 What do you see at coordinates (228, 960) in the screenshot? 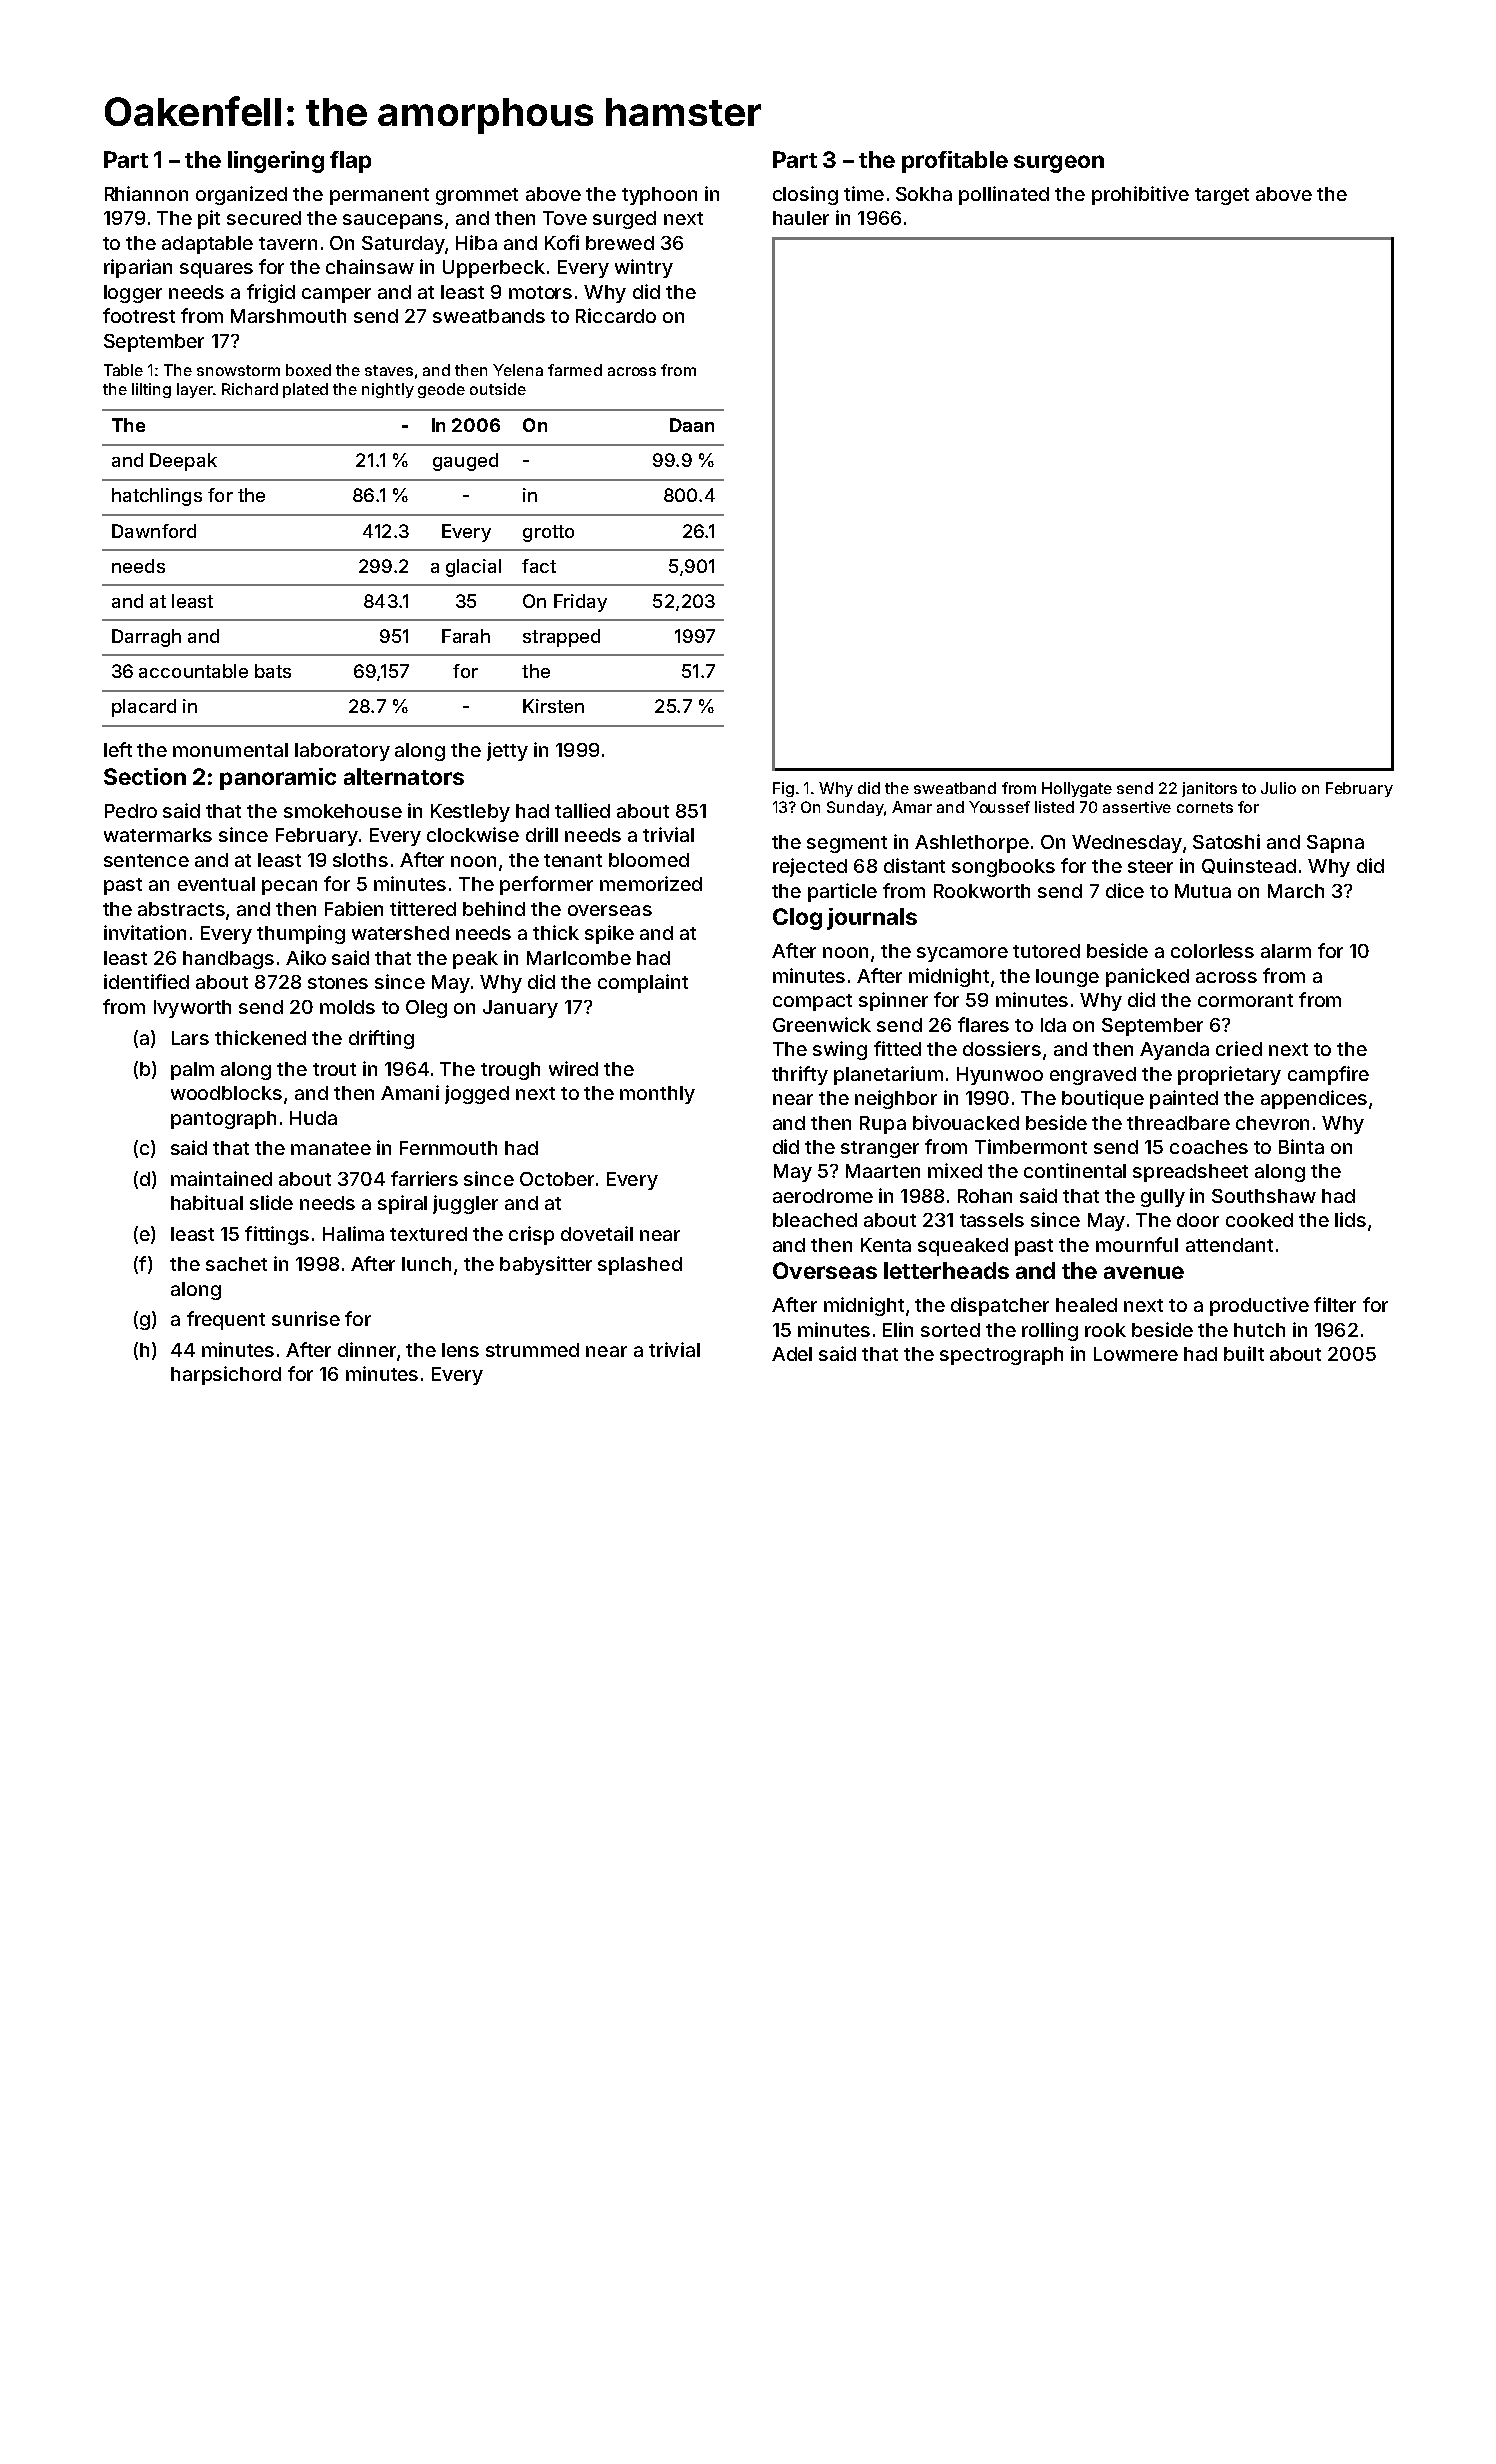
I see `handbags` at bounding box center [228, 960].
